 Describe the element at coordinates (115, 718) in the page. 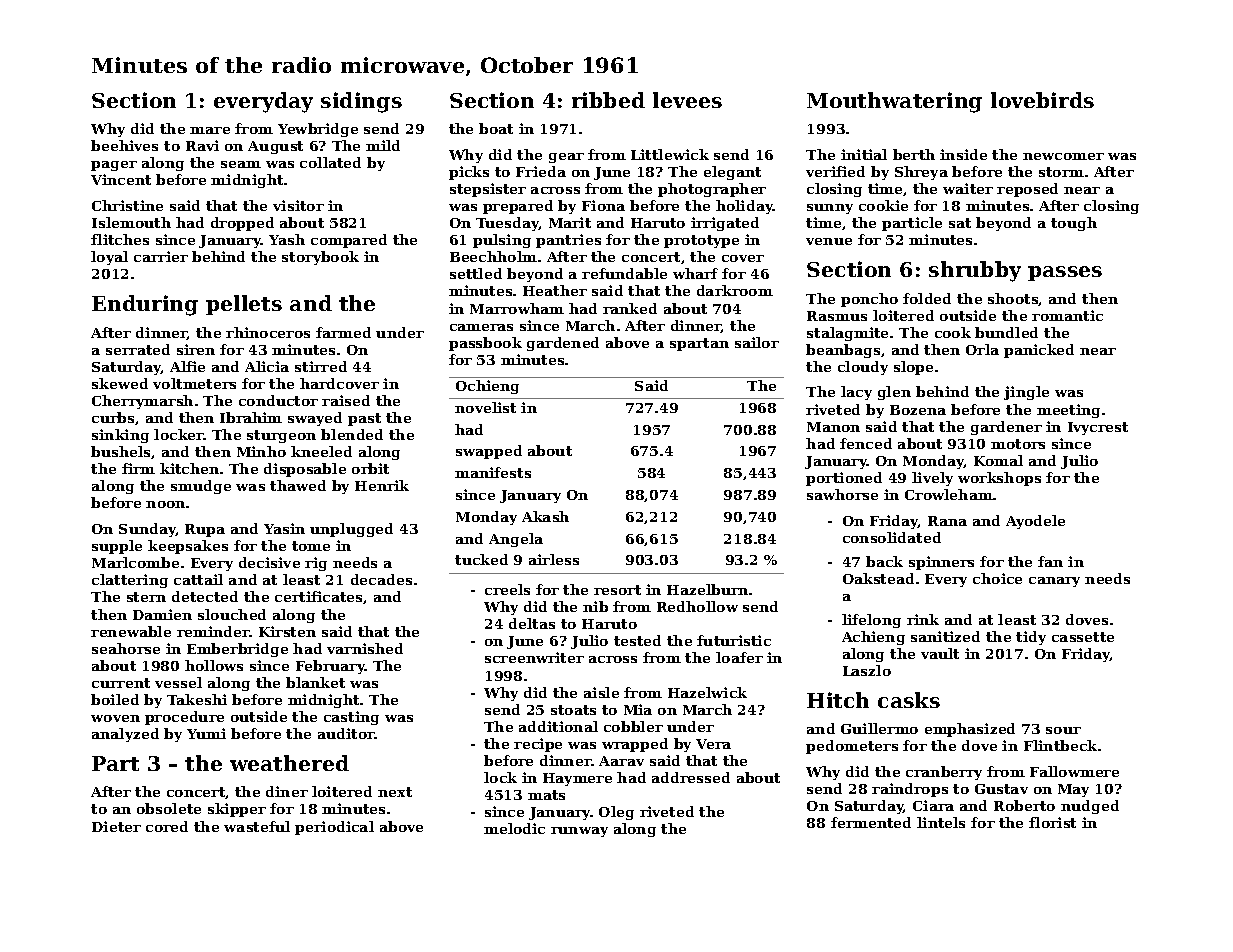

I see `woven` at that location.
